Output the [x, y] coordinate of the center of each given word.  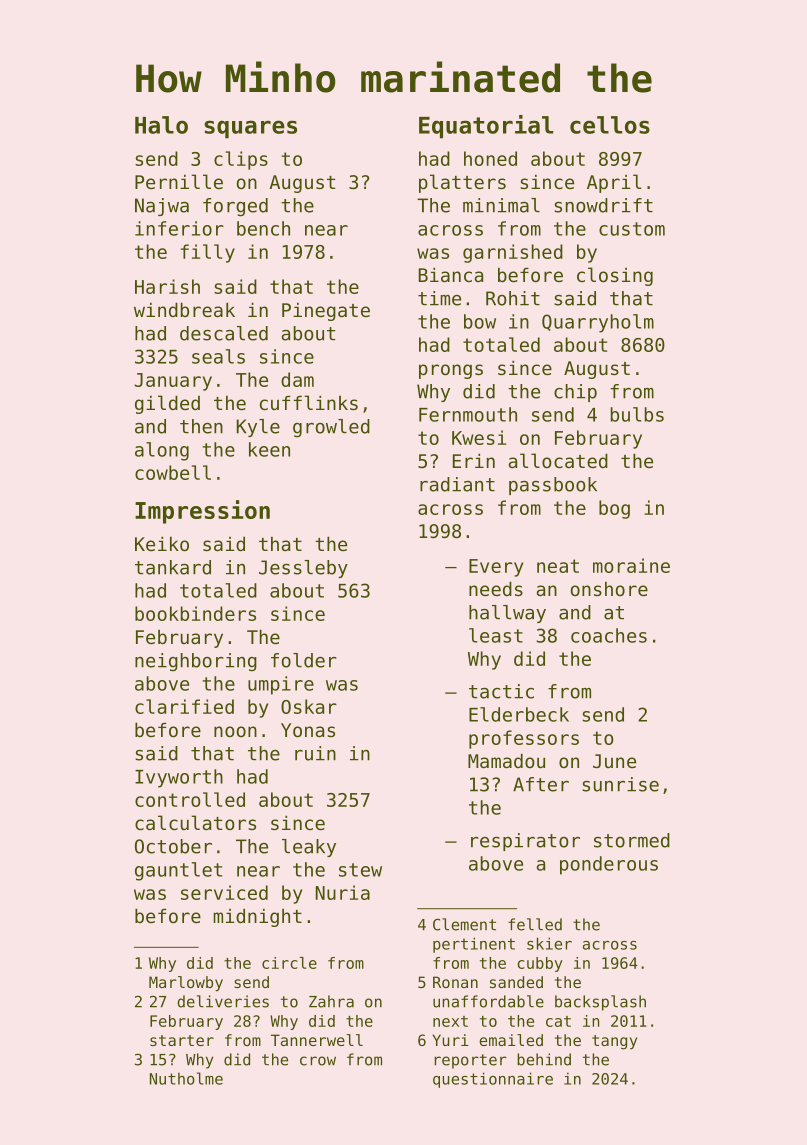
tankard [173, 567]
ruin [315, 753]
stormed [632, 840]
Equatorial [486, 127]
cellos [610, 125]
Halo [161, 125]
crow [318, 1061]
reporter [471, 1061]
